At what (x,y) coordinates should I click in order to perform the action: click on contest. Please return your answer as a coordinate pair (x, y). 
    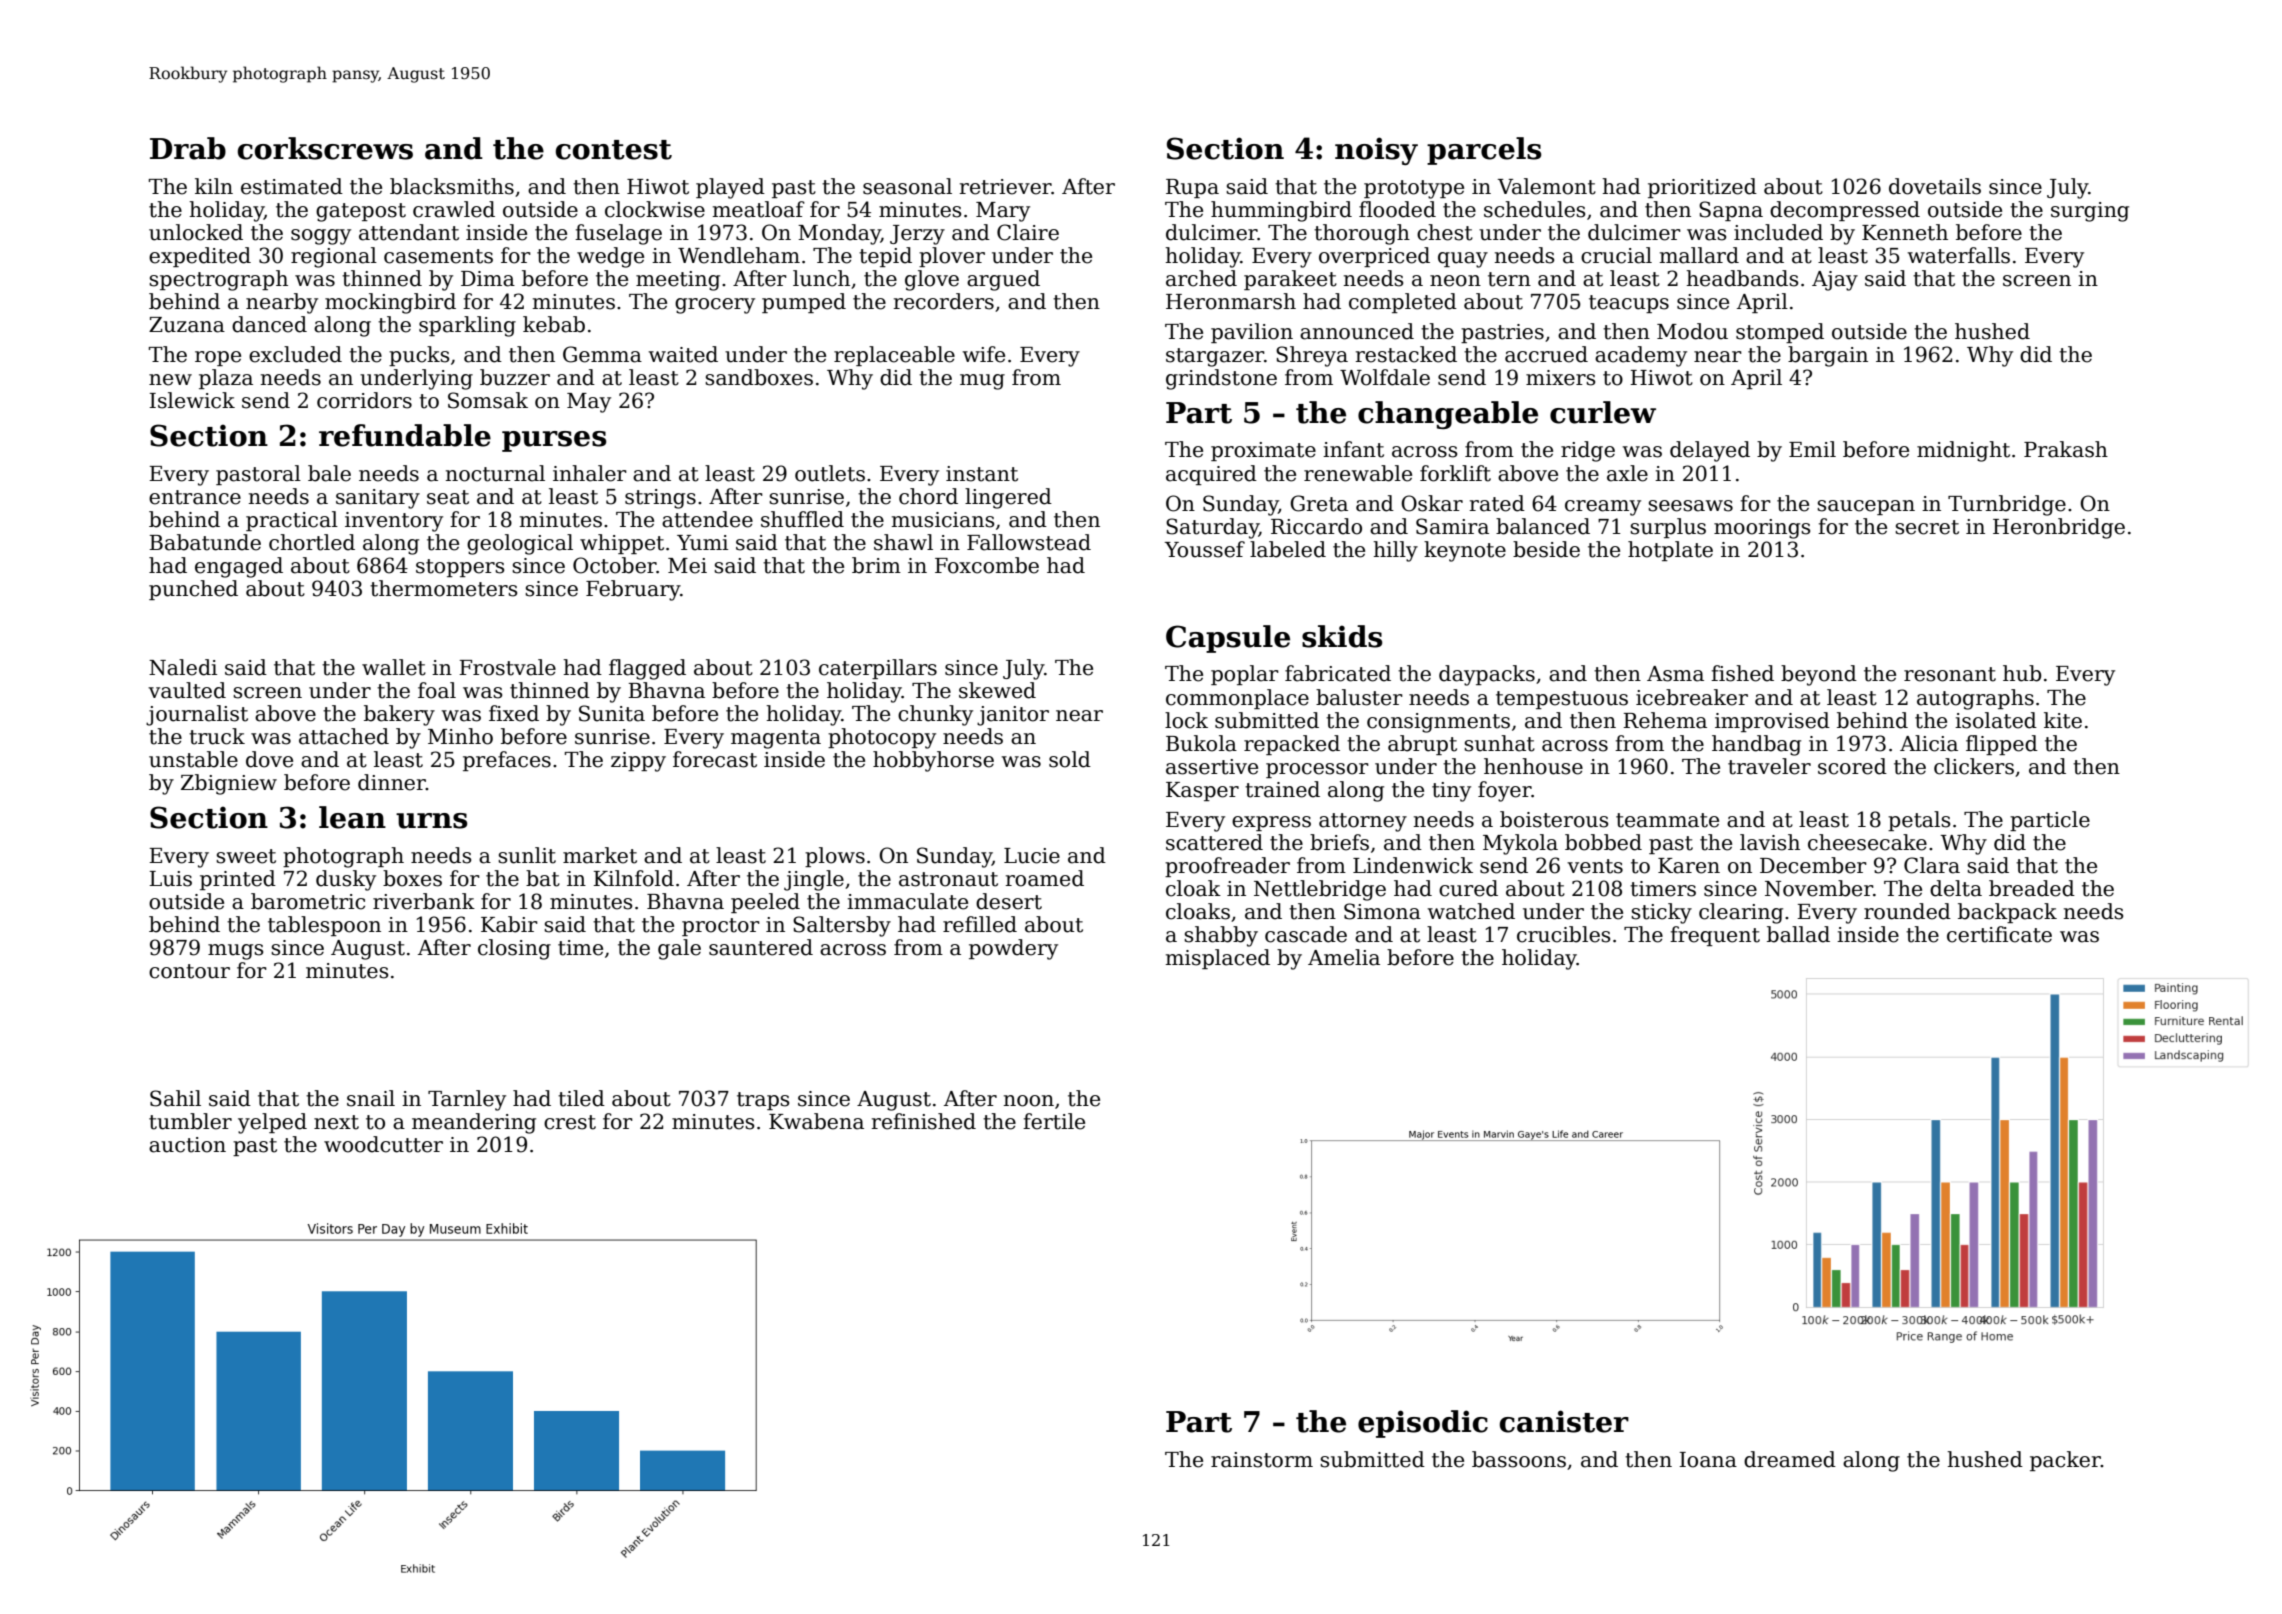
    Looking at the image, I should click on (613, 150).
